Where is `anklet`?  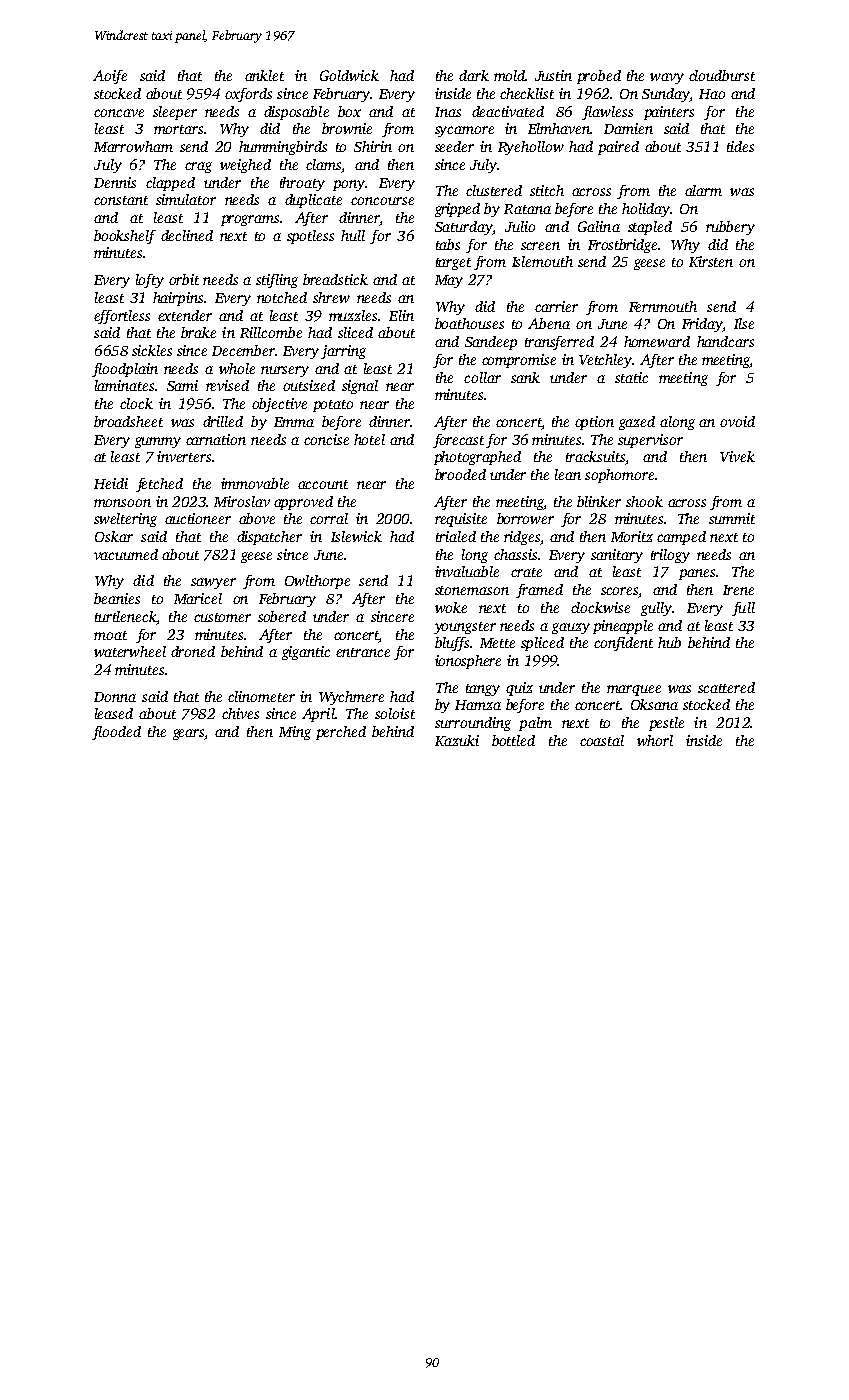 anklet is located at coordinates (264, 75).
